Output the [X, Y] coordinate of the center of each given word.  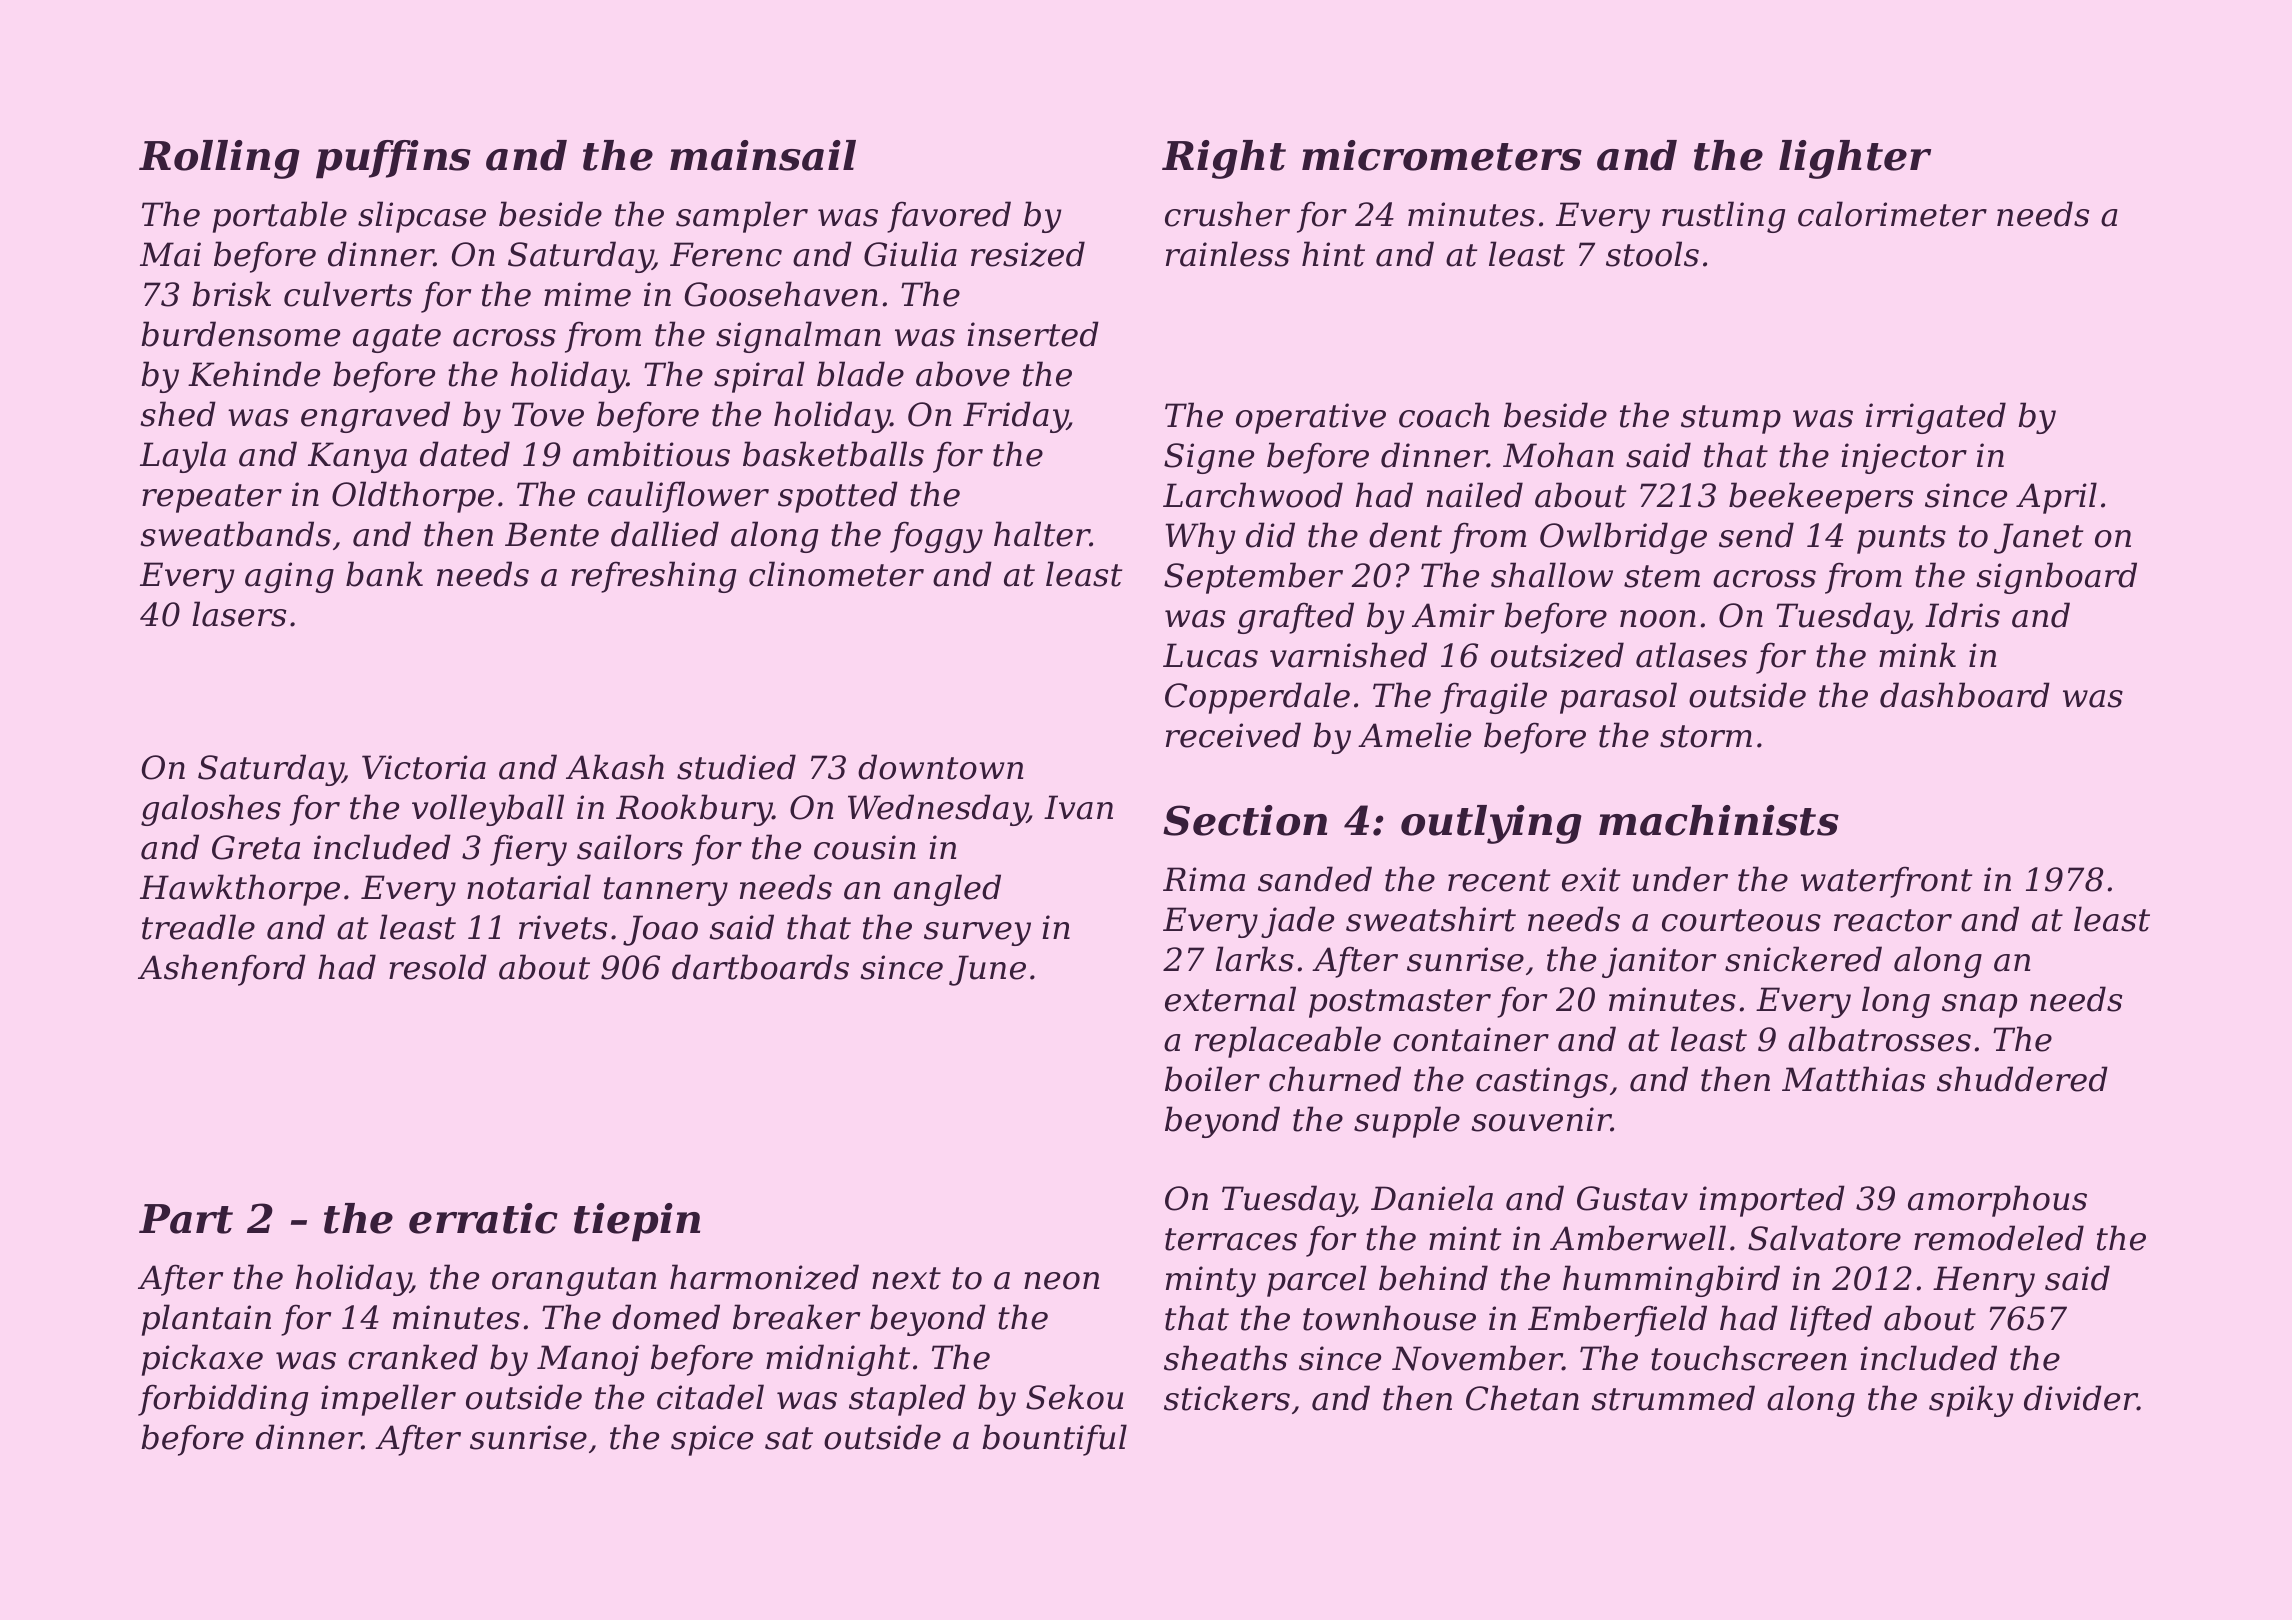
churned [1335, 1079]
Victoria [424, 767]
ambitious [651, 454]
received [1233, 735]
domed [666, 1317]
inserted [1033, 334]
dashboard [1965, 695]
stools [1652, 254]
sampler [742, 217]
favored [949, 217]
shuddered [2022, 1079]
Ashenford [222, 970]
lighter [1855, 159]
